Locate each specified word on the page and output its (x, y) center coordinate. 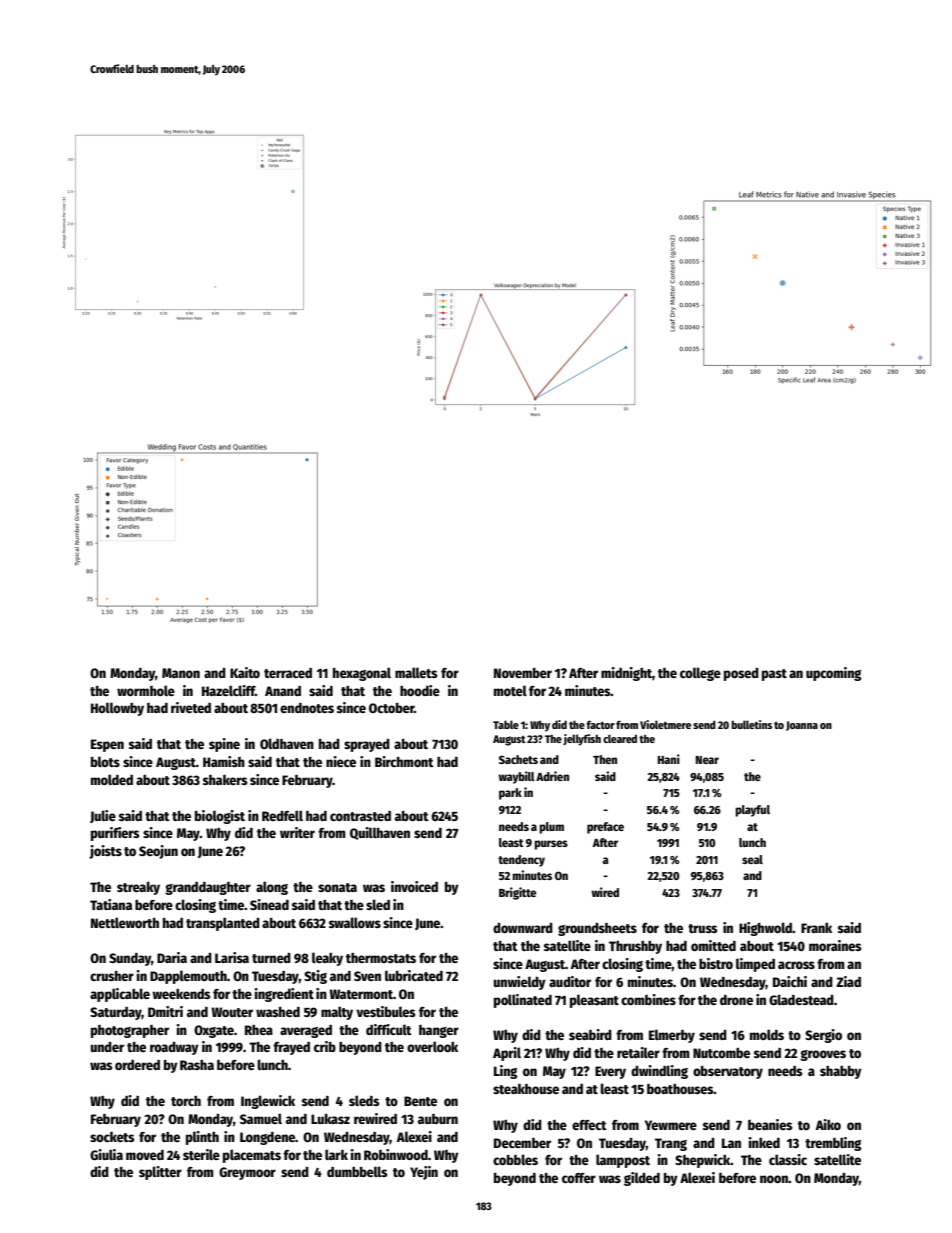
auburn (438, 1119)
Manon (181, 673)
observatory (728, 1072)
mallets (416, 672)
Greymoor (247, 1173)
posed (741, 674)
